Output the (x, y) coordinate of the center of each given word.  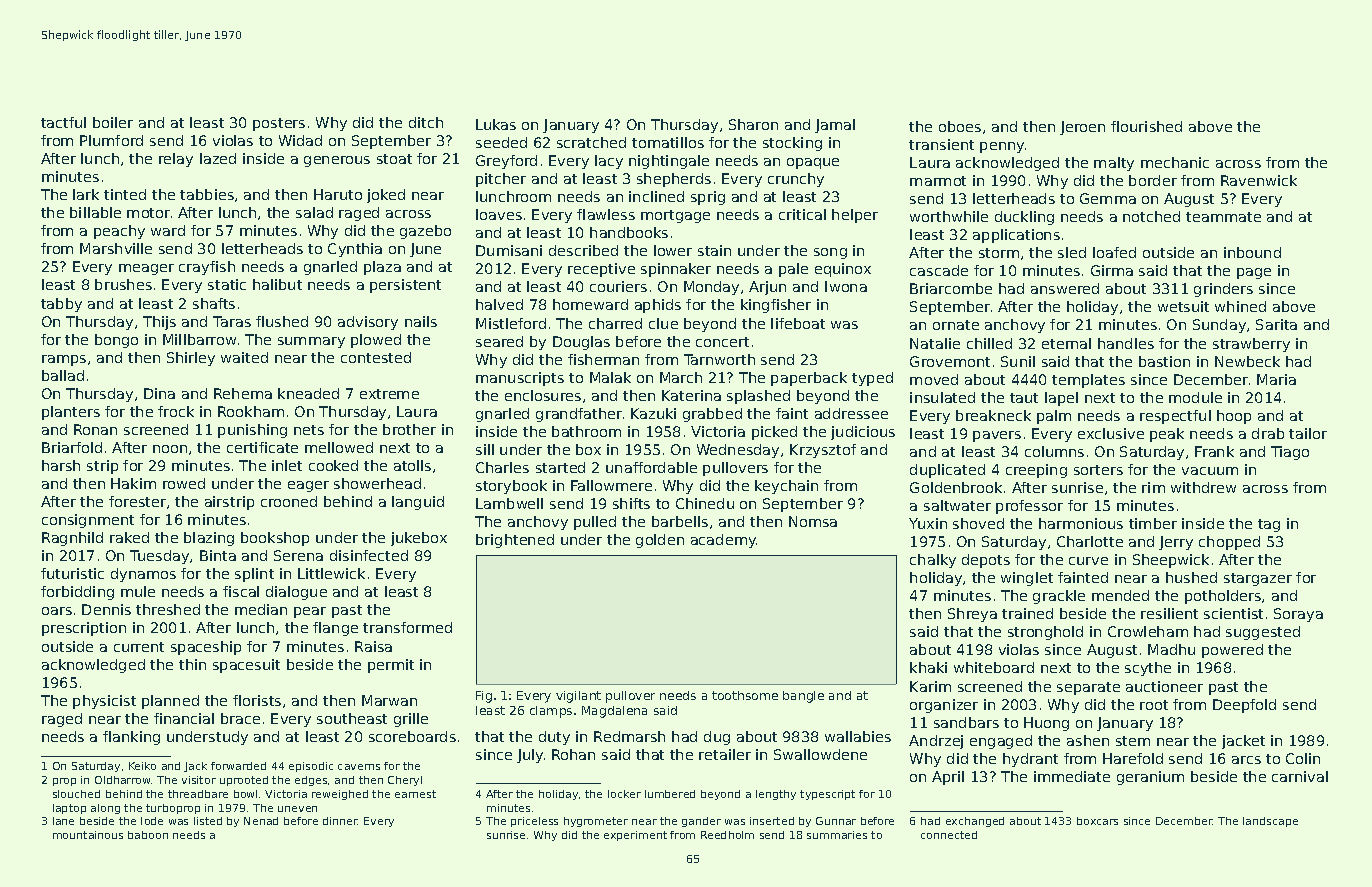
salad (314, 212)
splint (254, 575)
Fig (484, 697)
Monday (711, 288)
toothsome (745, 695)
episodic (311, 767)
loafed (1114, 252)
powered (1232, 651)
